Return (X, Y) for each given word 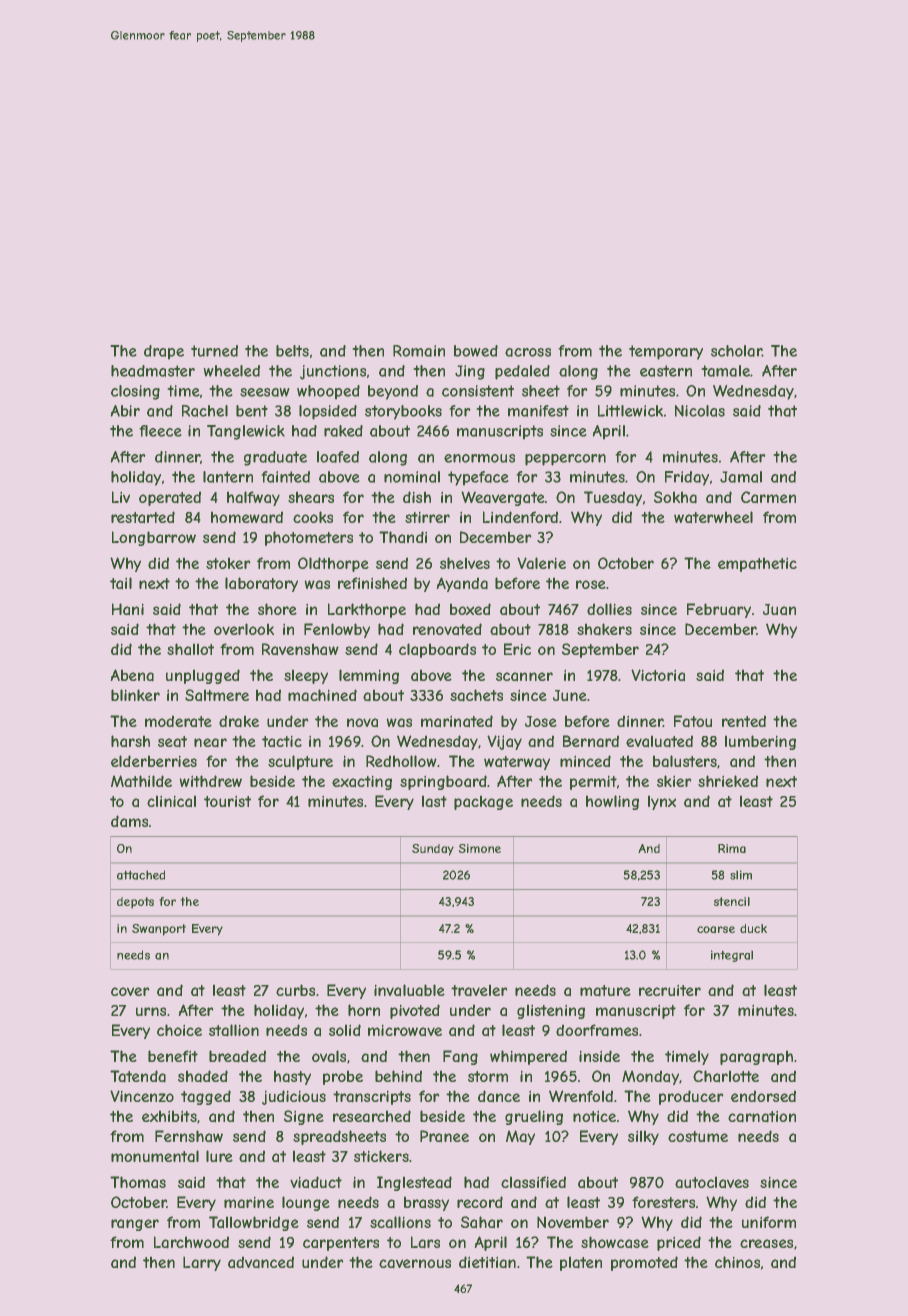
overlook (244, 629)
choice (179, 1030)
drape (164, 352)
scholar (736, 351)
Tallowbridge (254, 1223)
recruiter (670, 990)
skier (674, 781)
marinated (457, 721)
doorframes (597, 1030)
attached (141, 875)
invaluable (409, 990)
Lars (425, 1242)
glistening (551, 1011)
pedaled (522, 372)
